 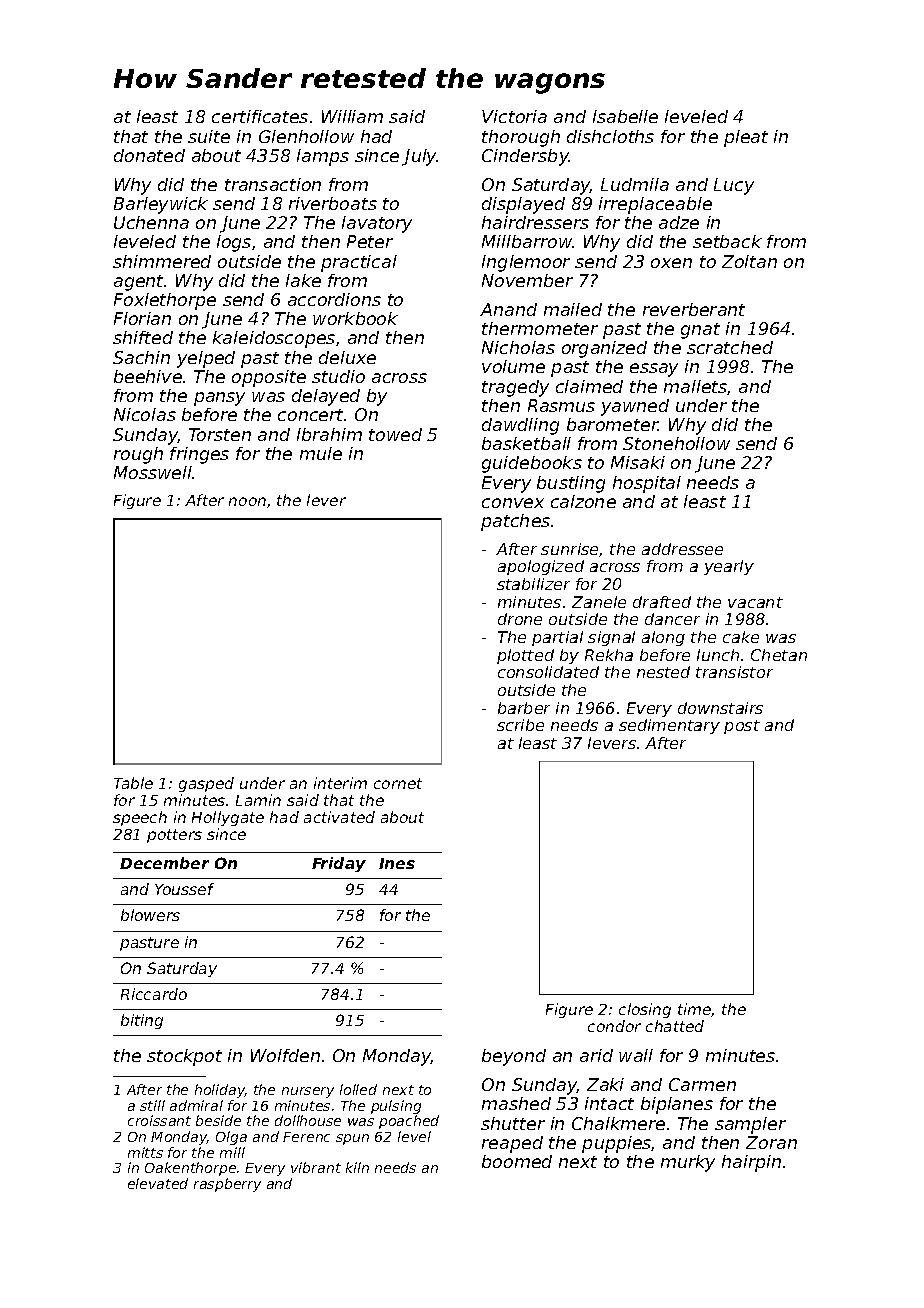 I want to click on downstairs, so click(x=720, y=708).
